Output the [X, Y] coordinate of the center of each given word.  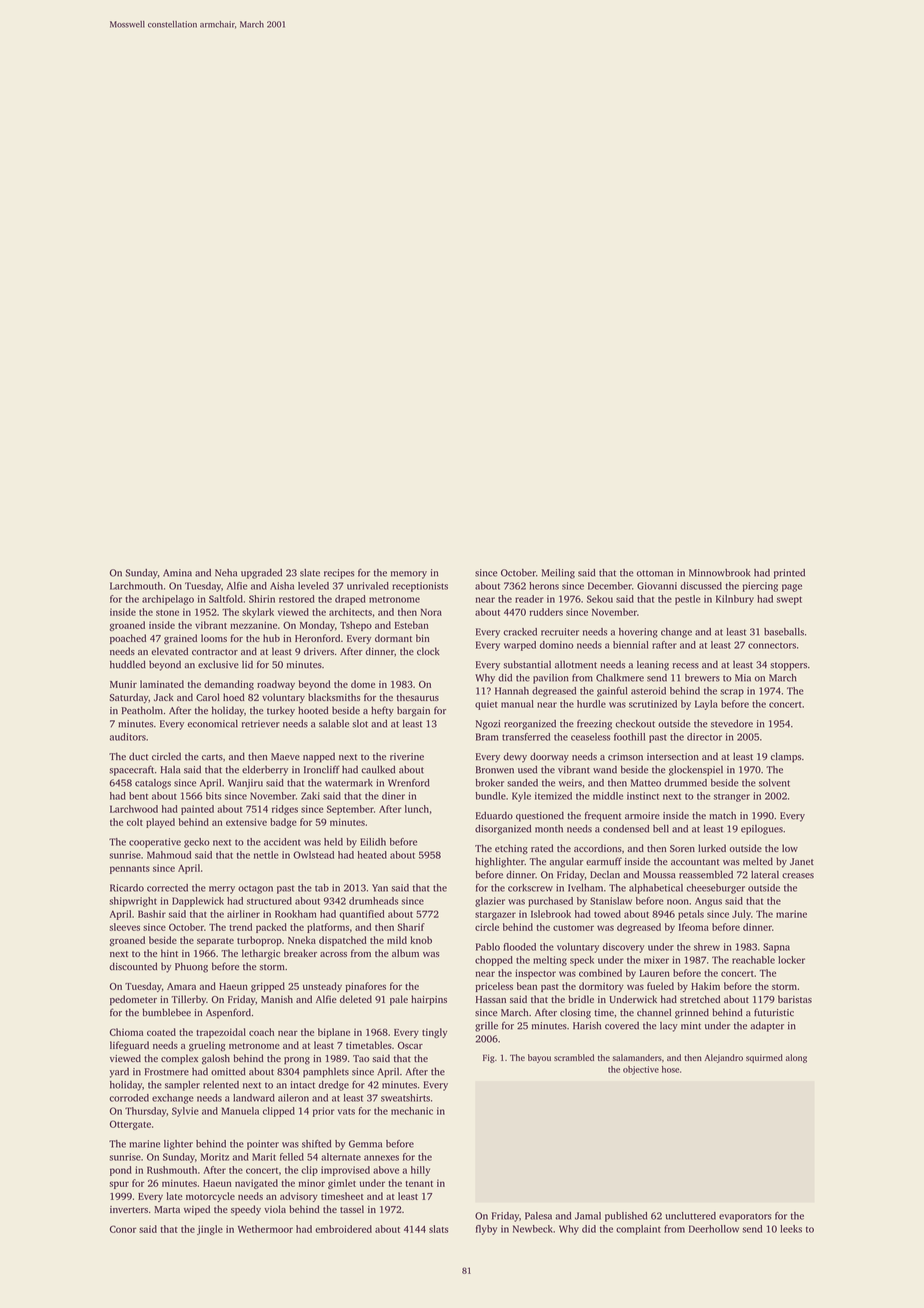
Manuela [240, 1111]
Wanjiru [245, 784]
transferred [526, 737]
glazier [490, 902]
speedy [246, 1210]
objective [641, 1070]
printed [789, 574]
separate [215, 942]
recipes [339, 574]
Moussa [659, 875]
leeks [791, 1229]
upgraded [261, 574]
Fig [489, 1058]
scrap [732, 693]
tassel [352, 1209]
